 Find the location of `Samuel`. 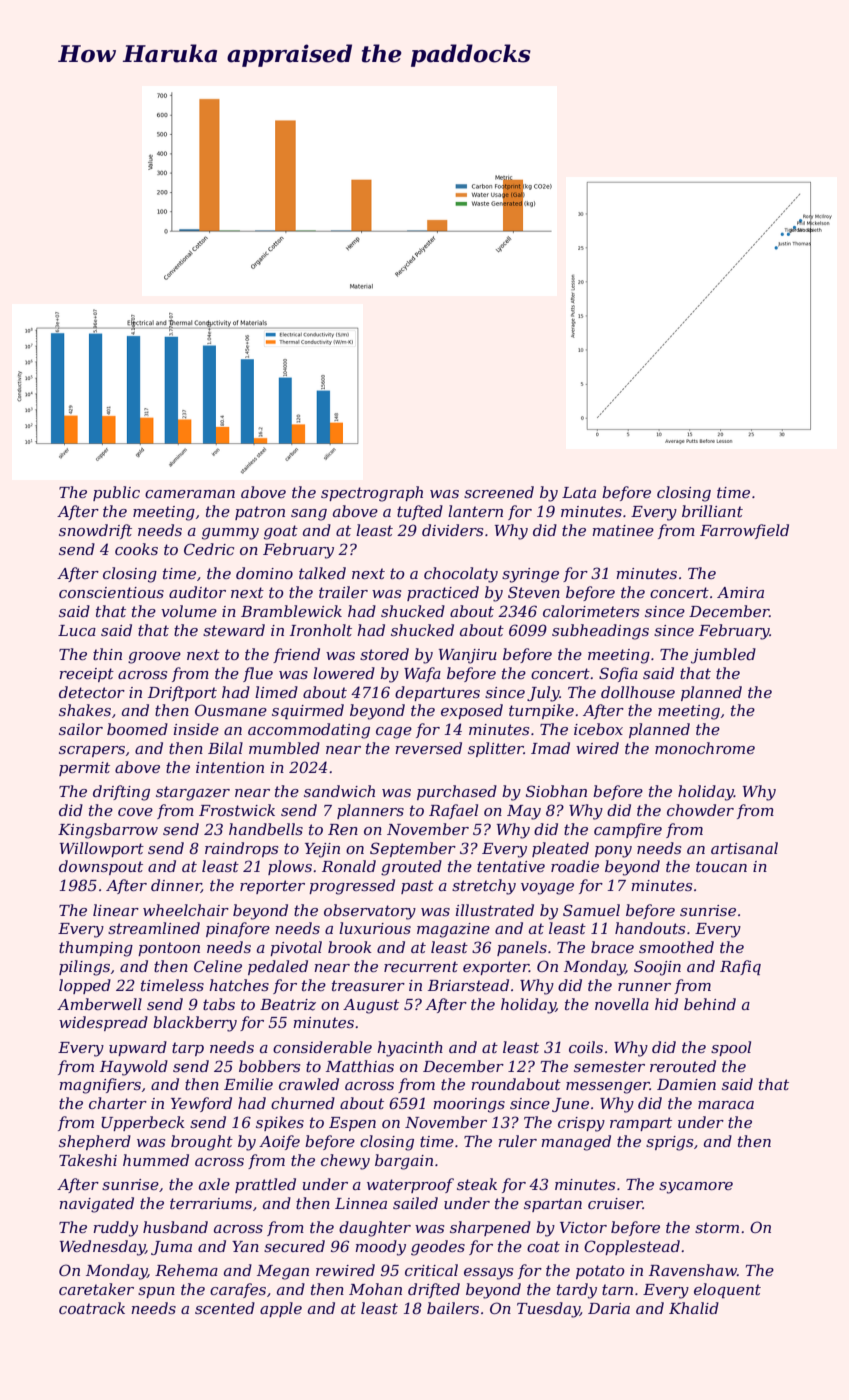

Samuel is located at coordinates (591, 910).
